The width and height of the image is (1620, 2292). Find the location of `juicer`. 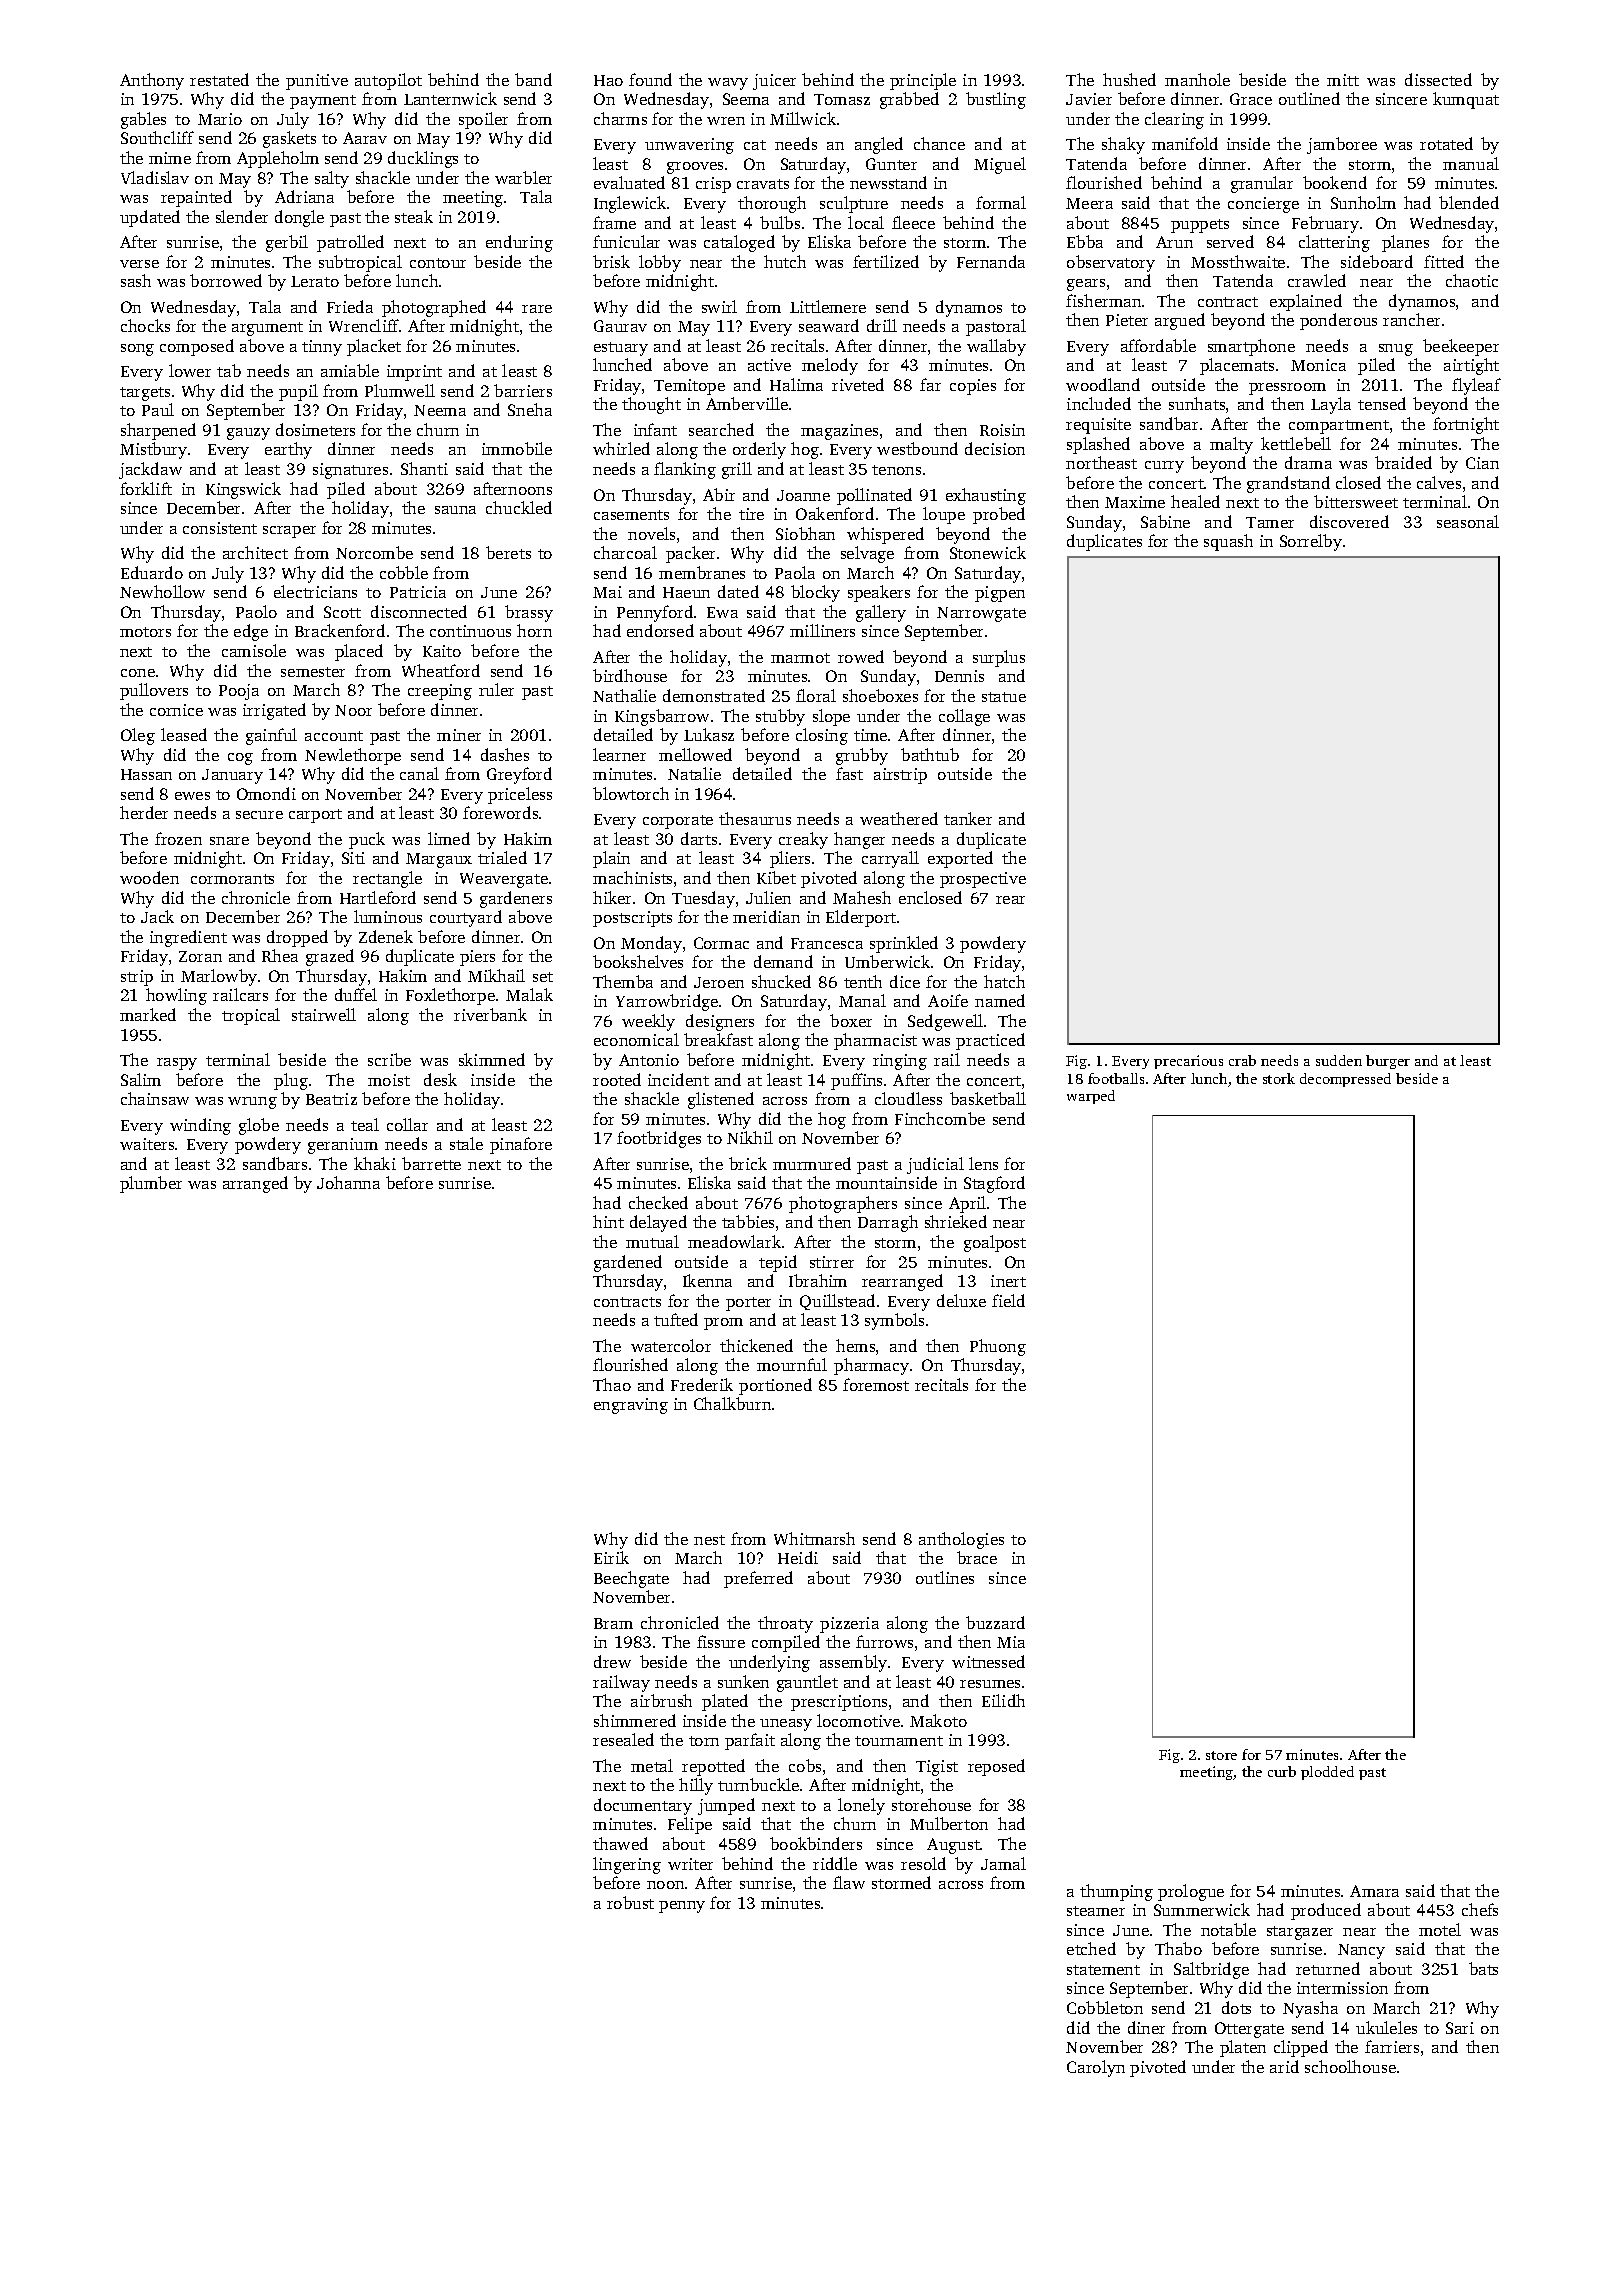

juicer is located at coordinates (774, 82).
